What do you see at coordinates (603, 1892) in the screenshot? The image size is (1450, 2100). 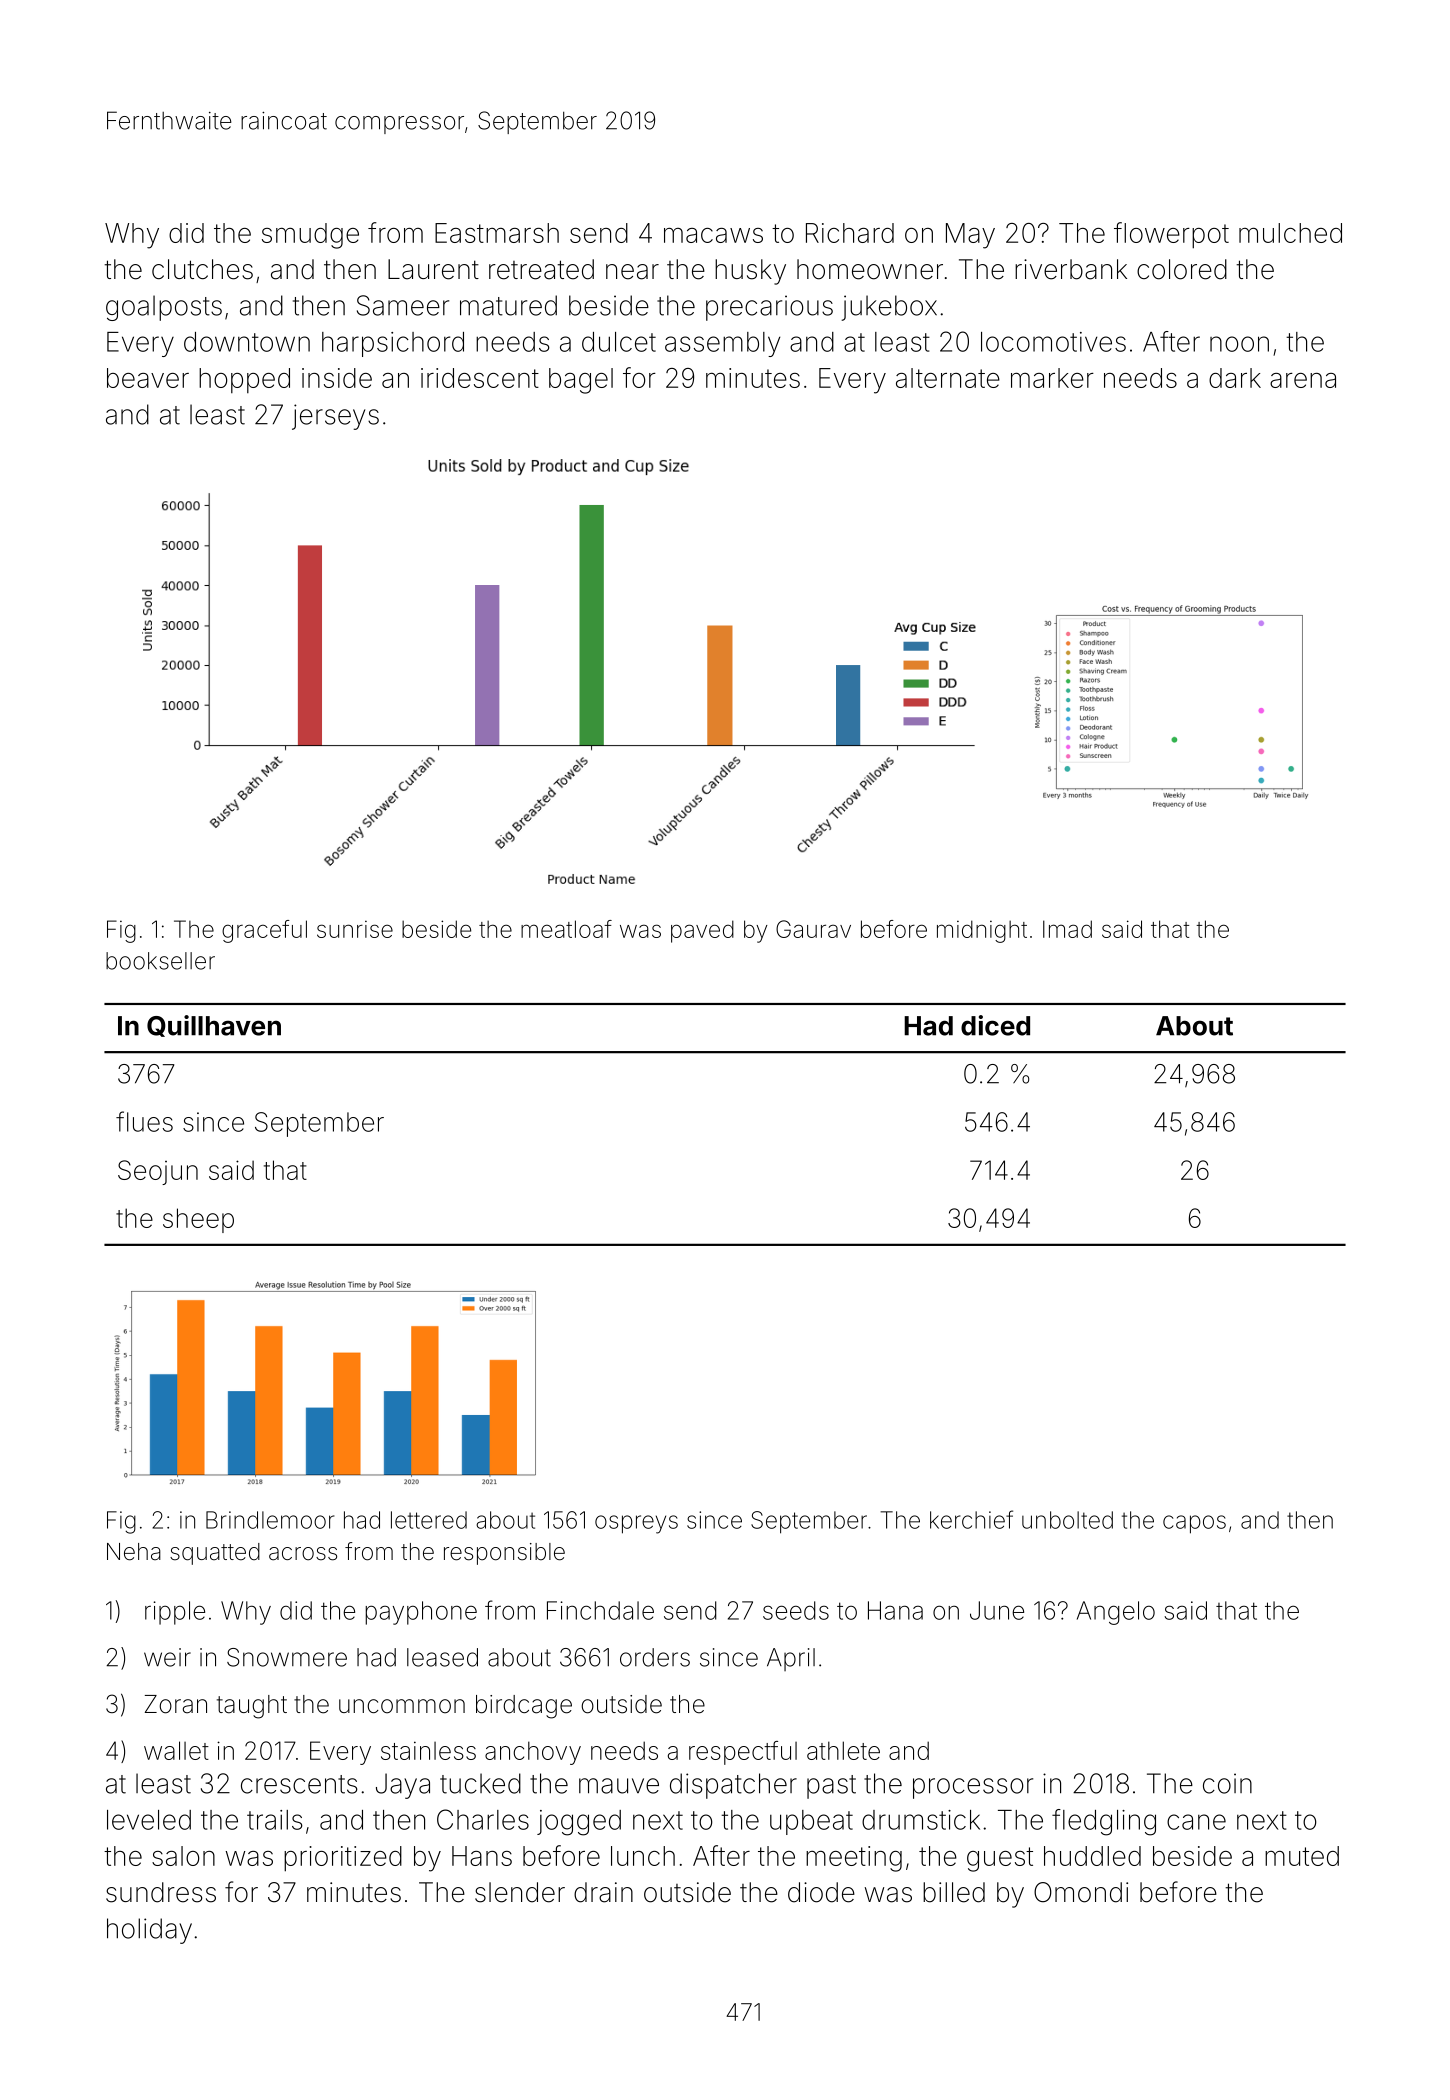 I see `drain` at bounding box center [603, 1892].
